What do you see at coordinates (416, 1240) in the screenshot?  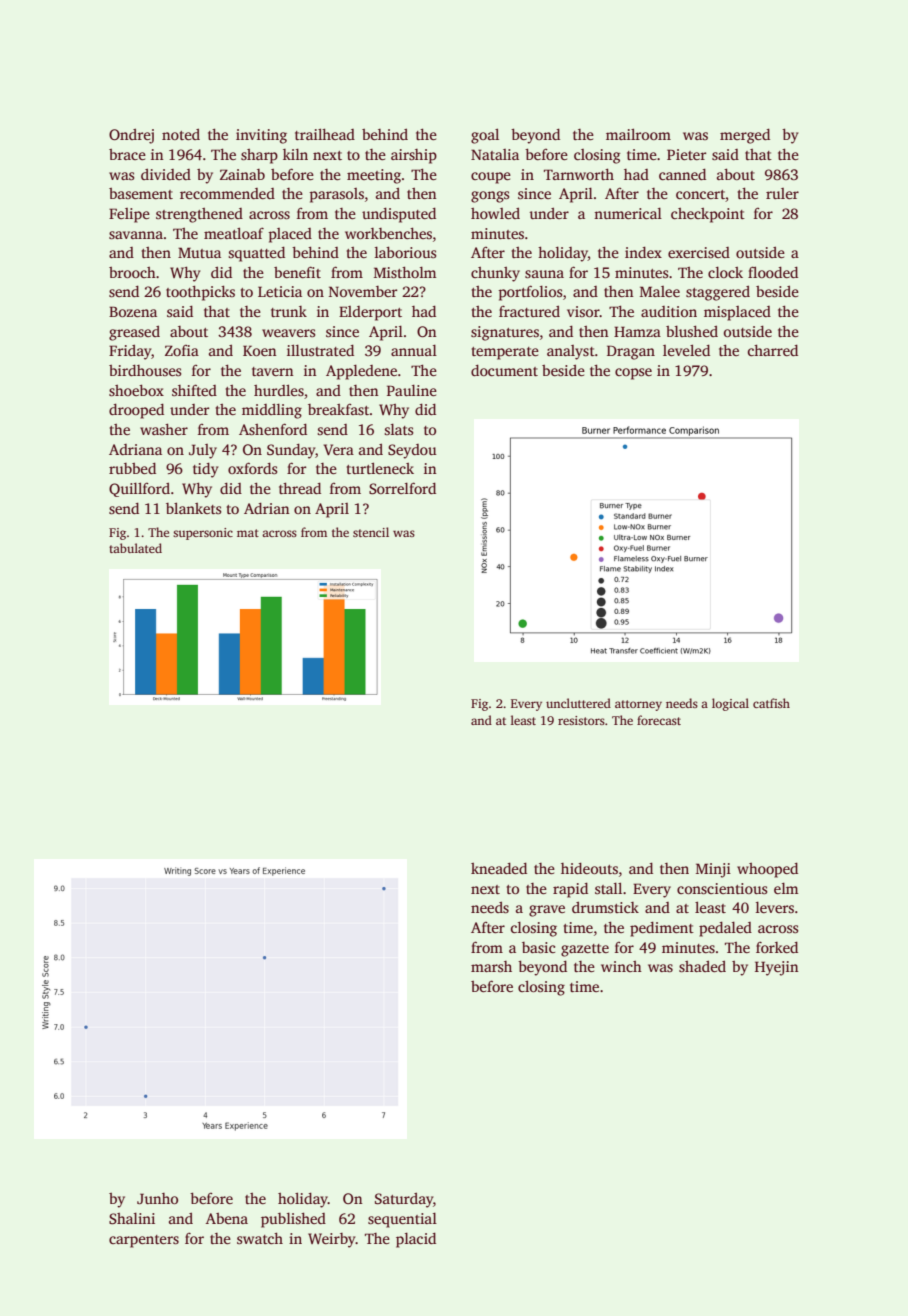 I see `placid` at bounding box center [416, 1240].
